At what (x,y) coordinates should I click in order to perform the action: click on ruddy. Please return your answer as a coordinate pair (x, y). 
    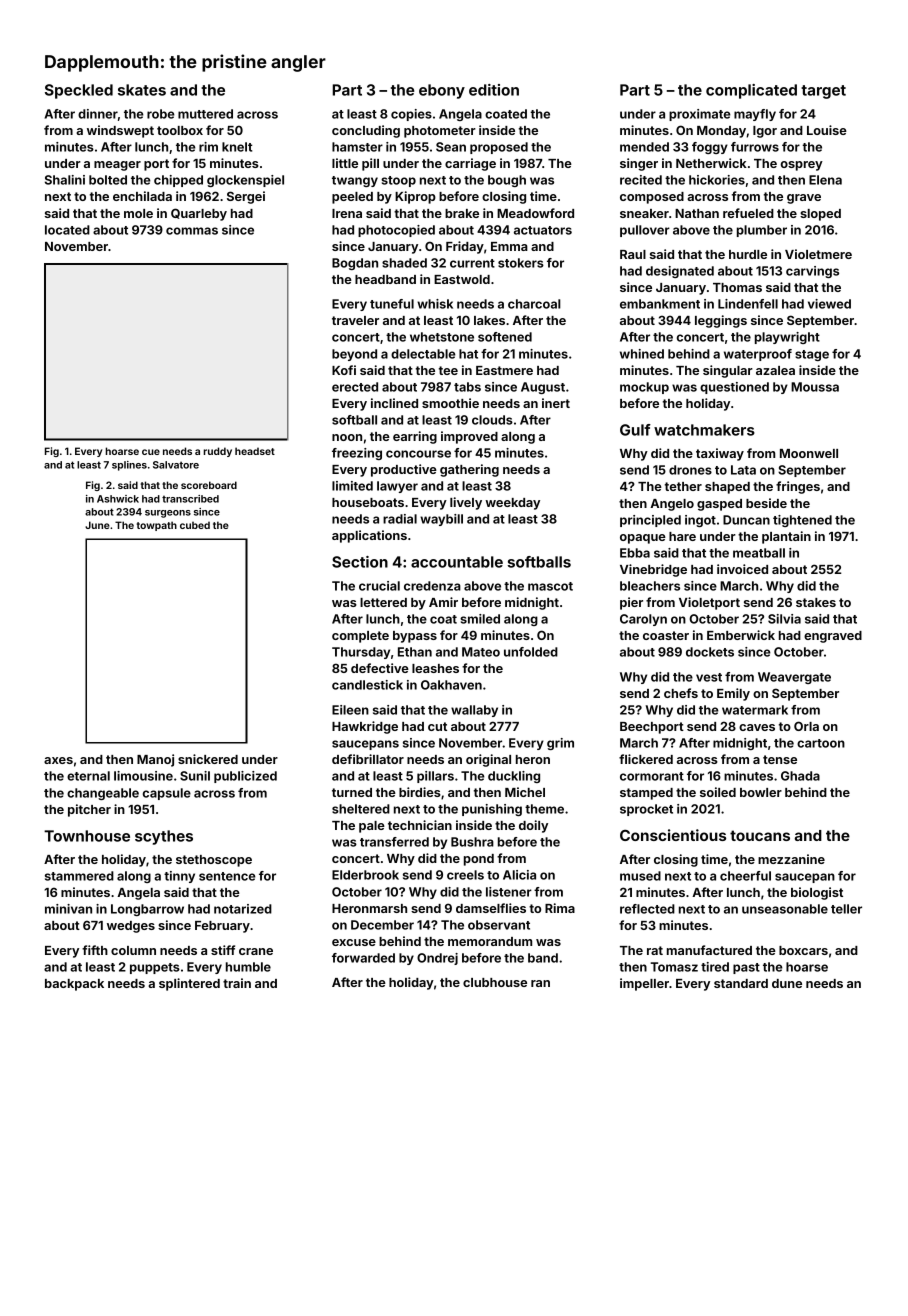
    Looking at the image, I should click on (218, 452).
